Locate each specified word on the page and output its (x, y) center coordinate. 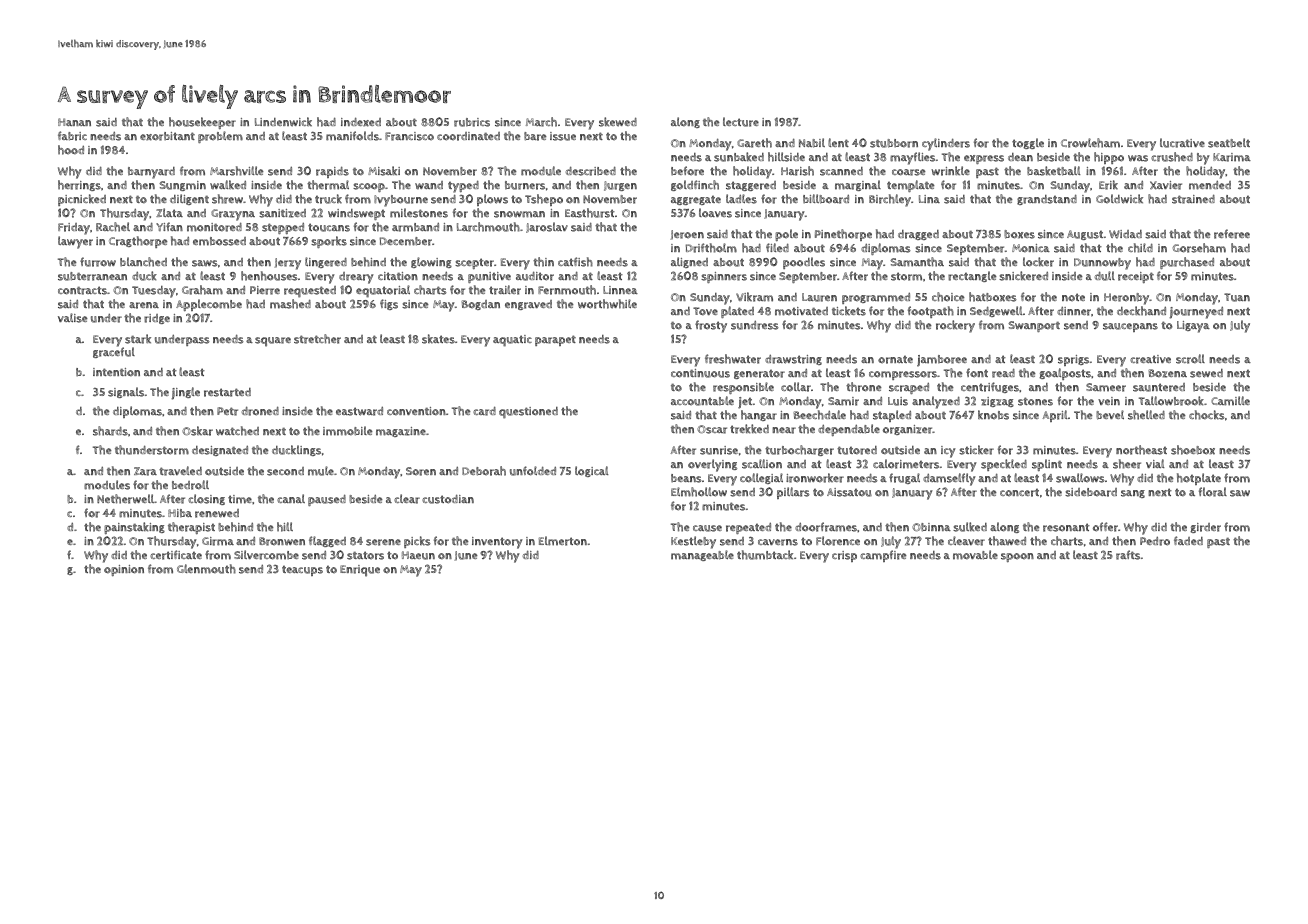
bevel (1110, 415)
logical (592, 471)
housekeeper (202, 123)
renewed (217, 513)
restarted (227, 392)
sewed (1206, 373)
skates (438, 339)
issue (563, 136)
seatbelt (1229, 143)
